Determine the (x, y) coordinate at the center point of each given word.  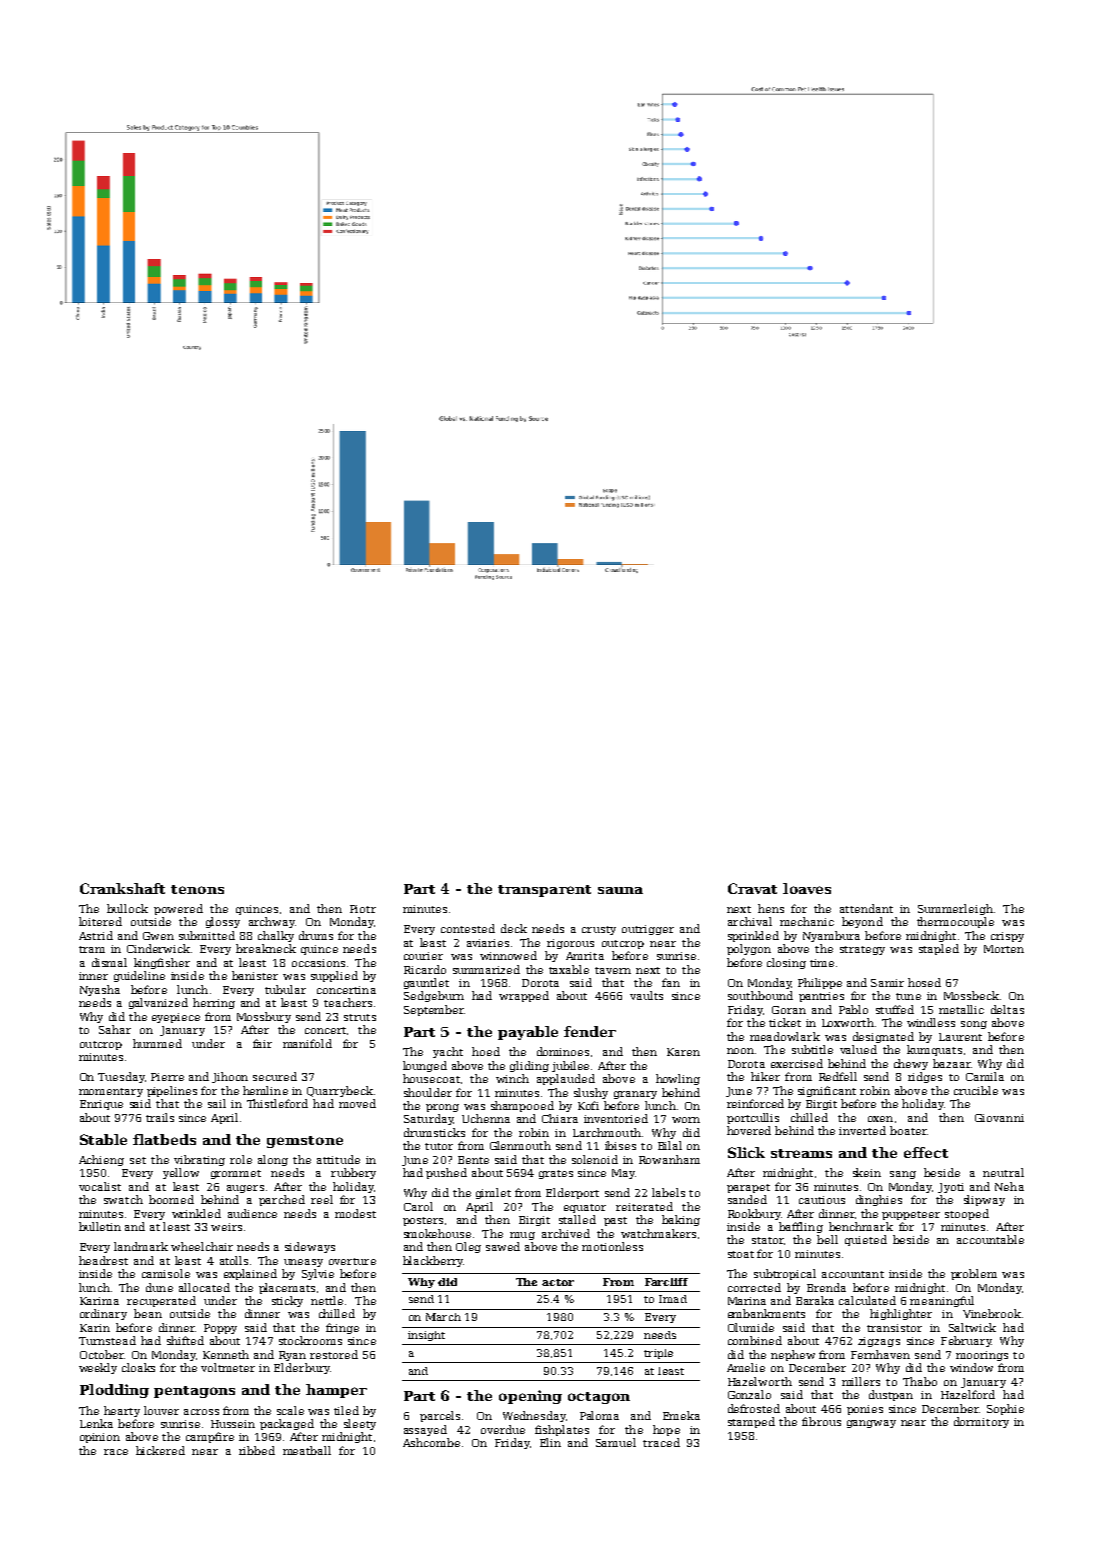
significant (827, 1091)
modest (355, 1213)
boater (908, 1130)
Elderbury (302, 1368)
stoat (741, 1254)
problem (974, 1274)
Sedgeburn (434, 996)
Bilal (670, 1145)
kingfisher (162, 963)
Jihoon (230, 1077)
